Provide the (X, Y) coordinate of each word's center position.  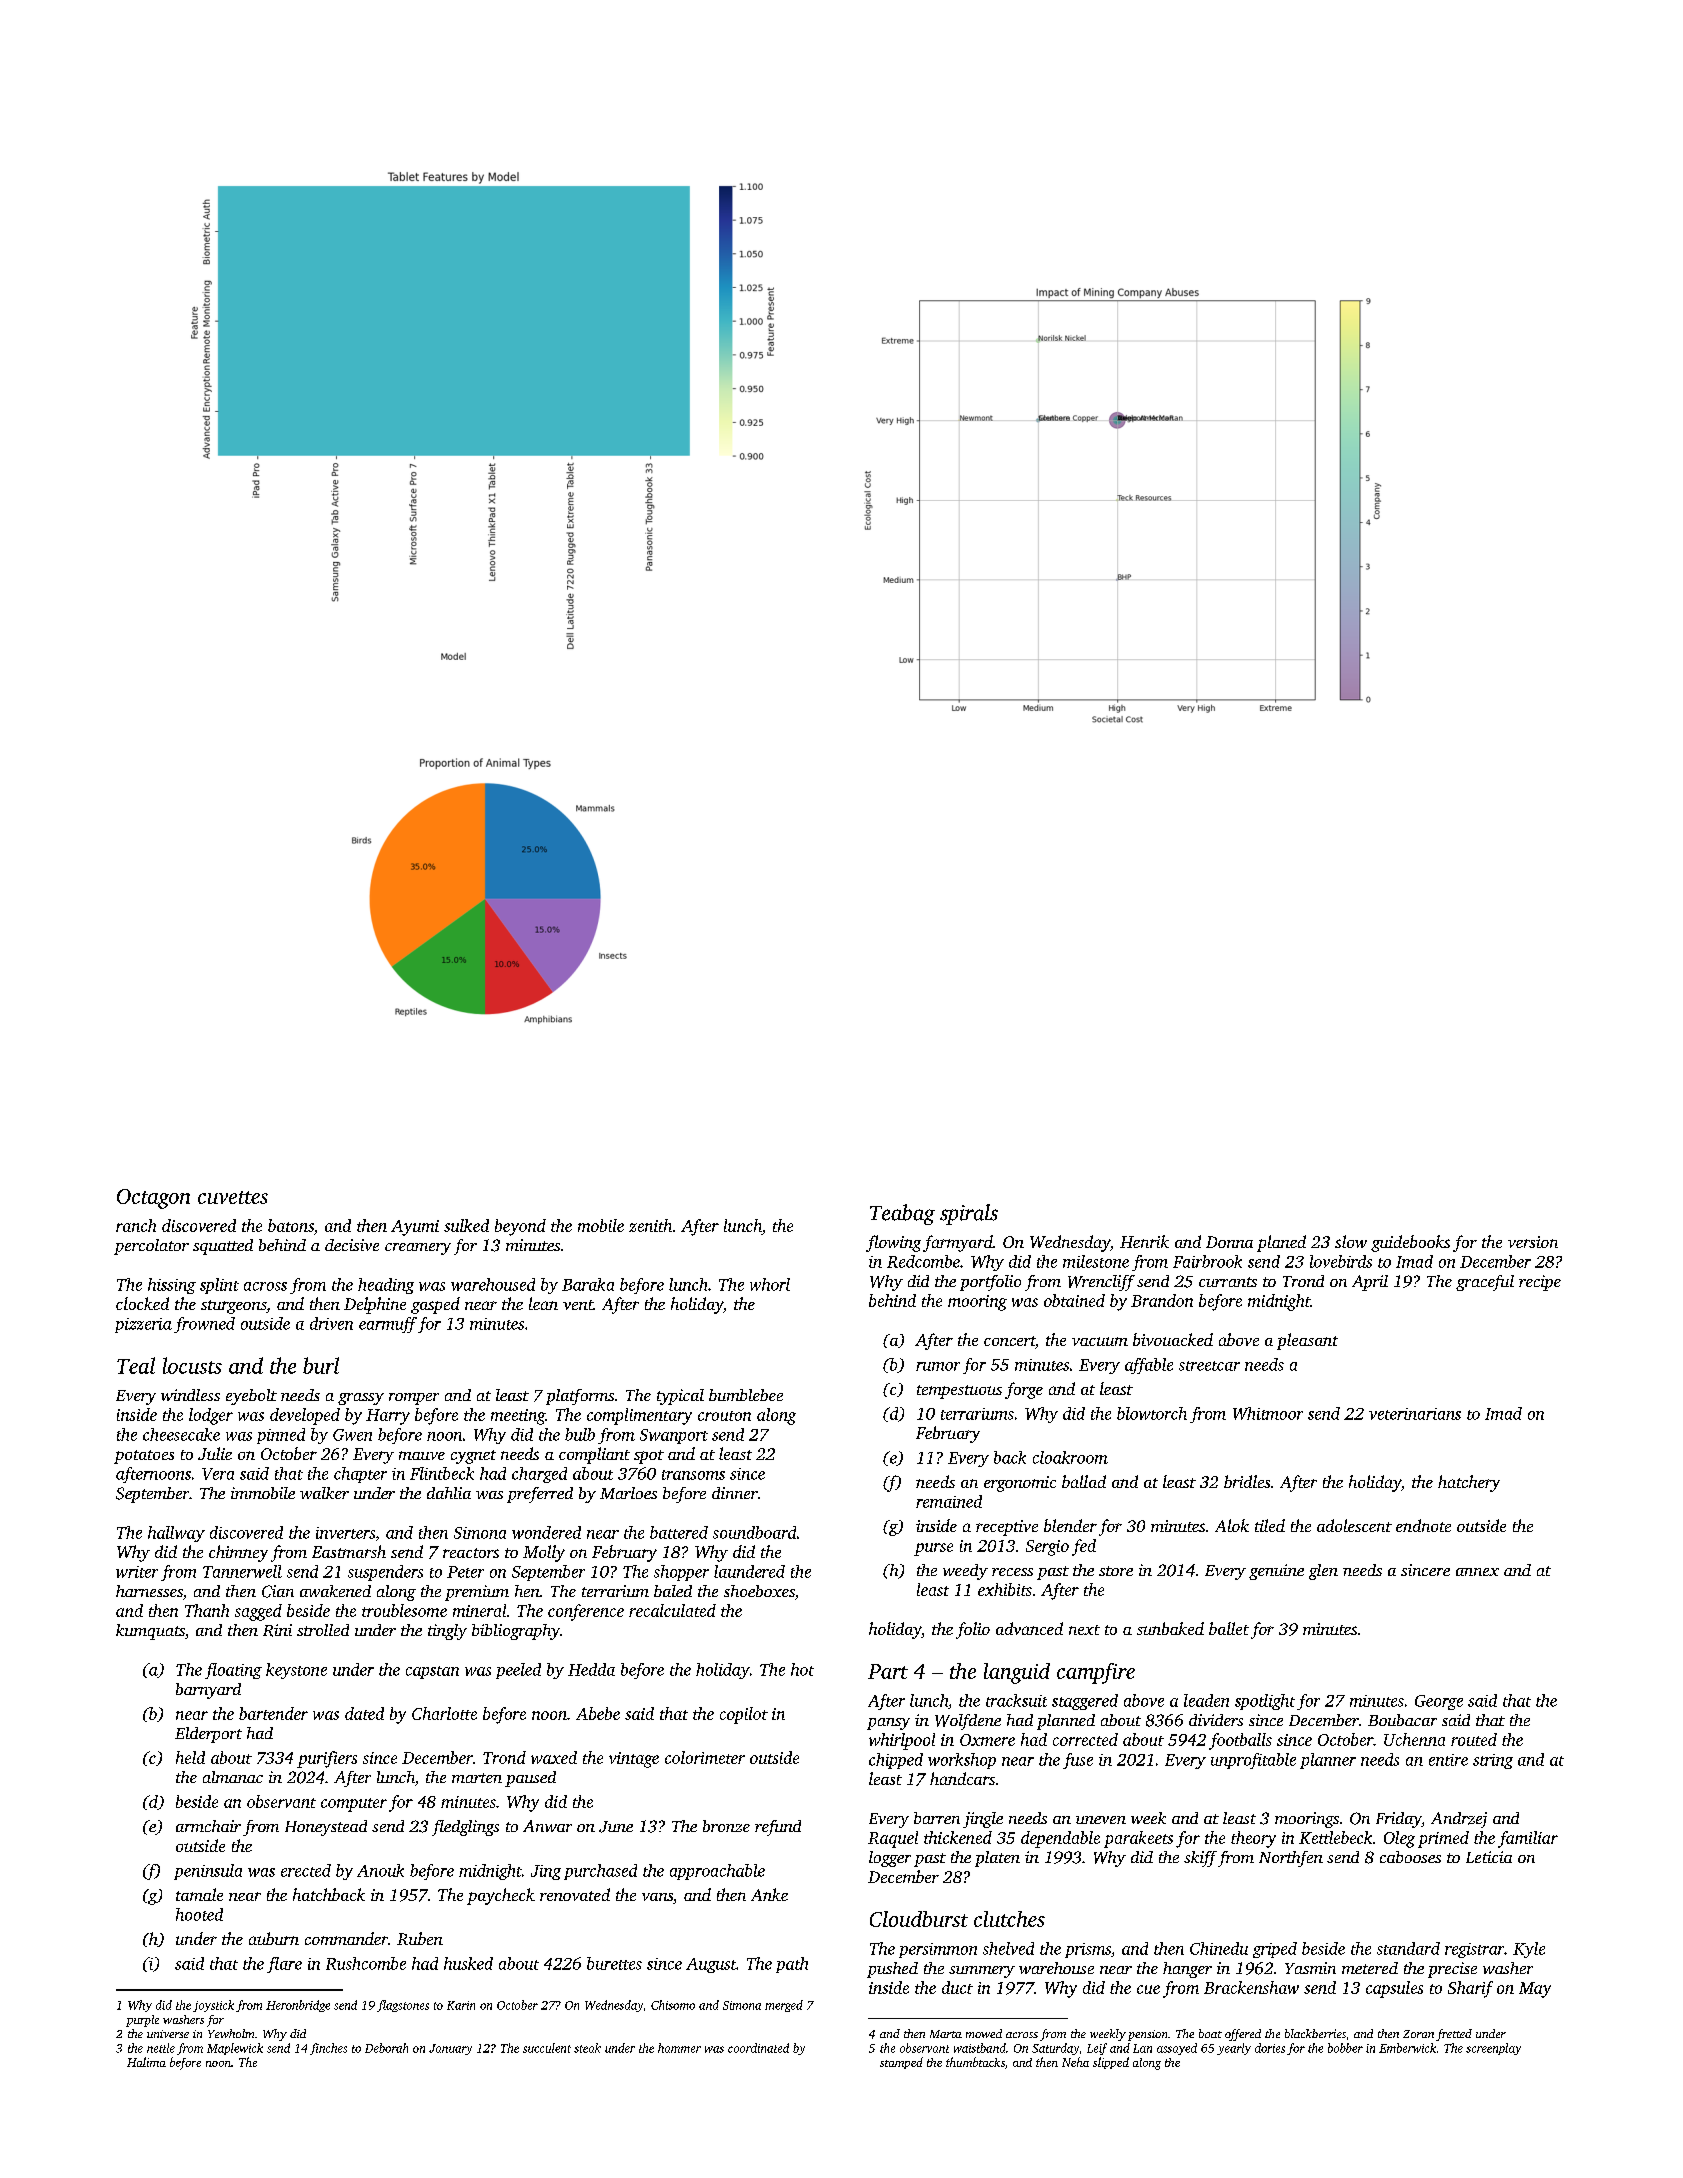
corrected (1085, 1739)
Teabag (902, 1214)
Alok (1232, 1525)
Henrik (1144, 1241)
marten (477, 1778)
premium (477, 1593)
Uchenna (1414, 1739)
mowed (984, 2033)
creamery (418, 1249)
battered (679, 1532)
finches (328, 2049)
